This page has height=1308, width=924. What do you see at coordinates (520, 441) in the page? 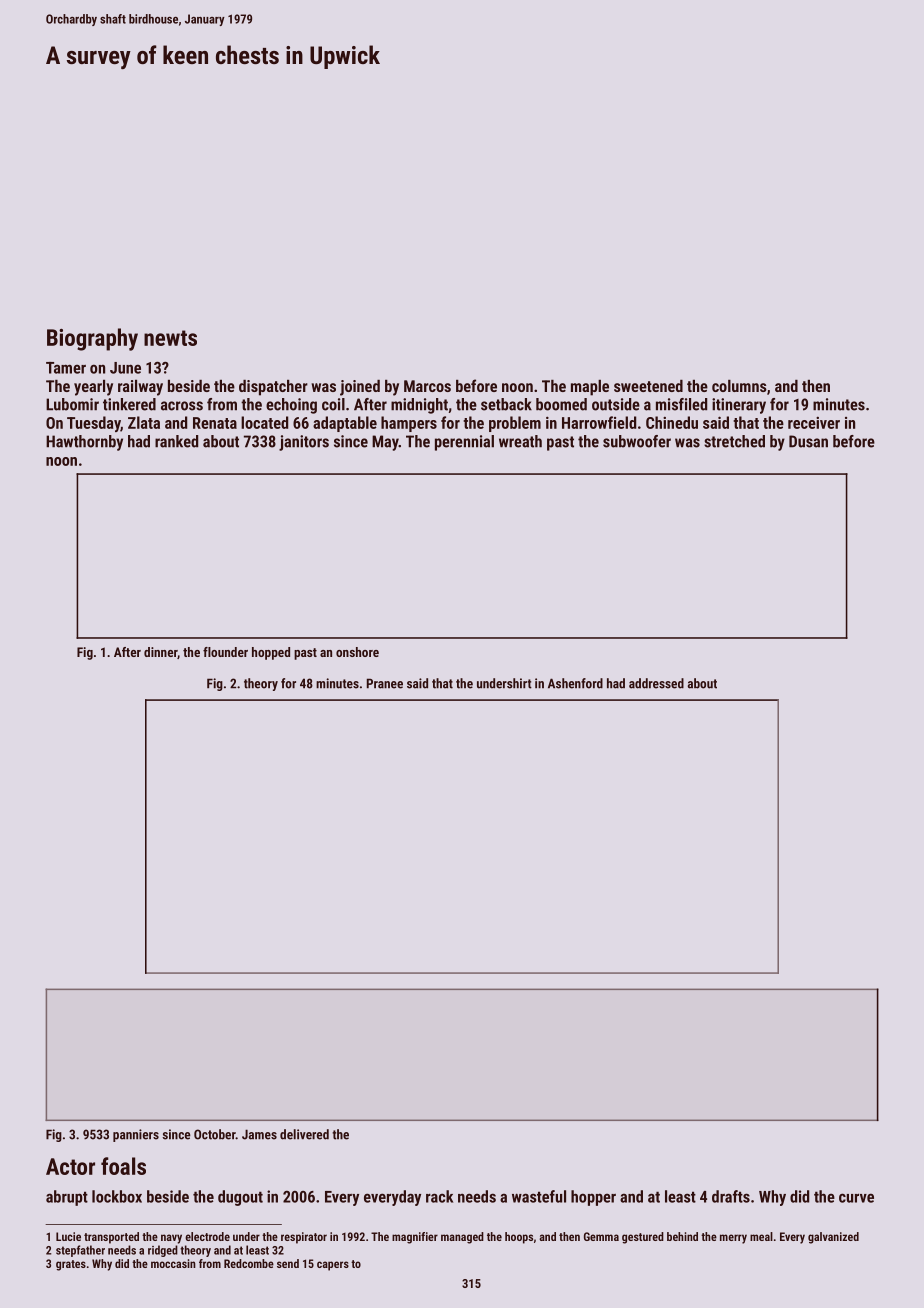
I see `wreath` at bounding box center [520, 441].
